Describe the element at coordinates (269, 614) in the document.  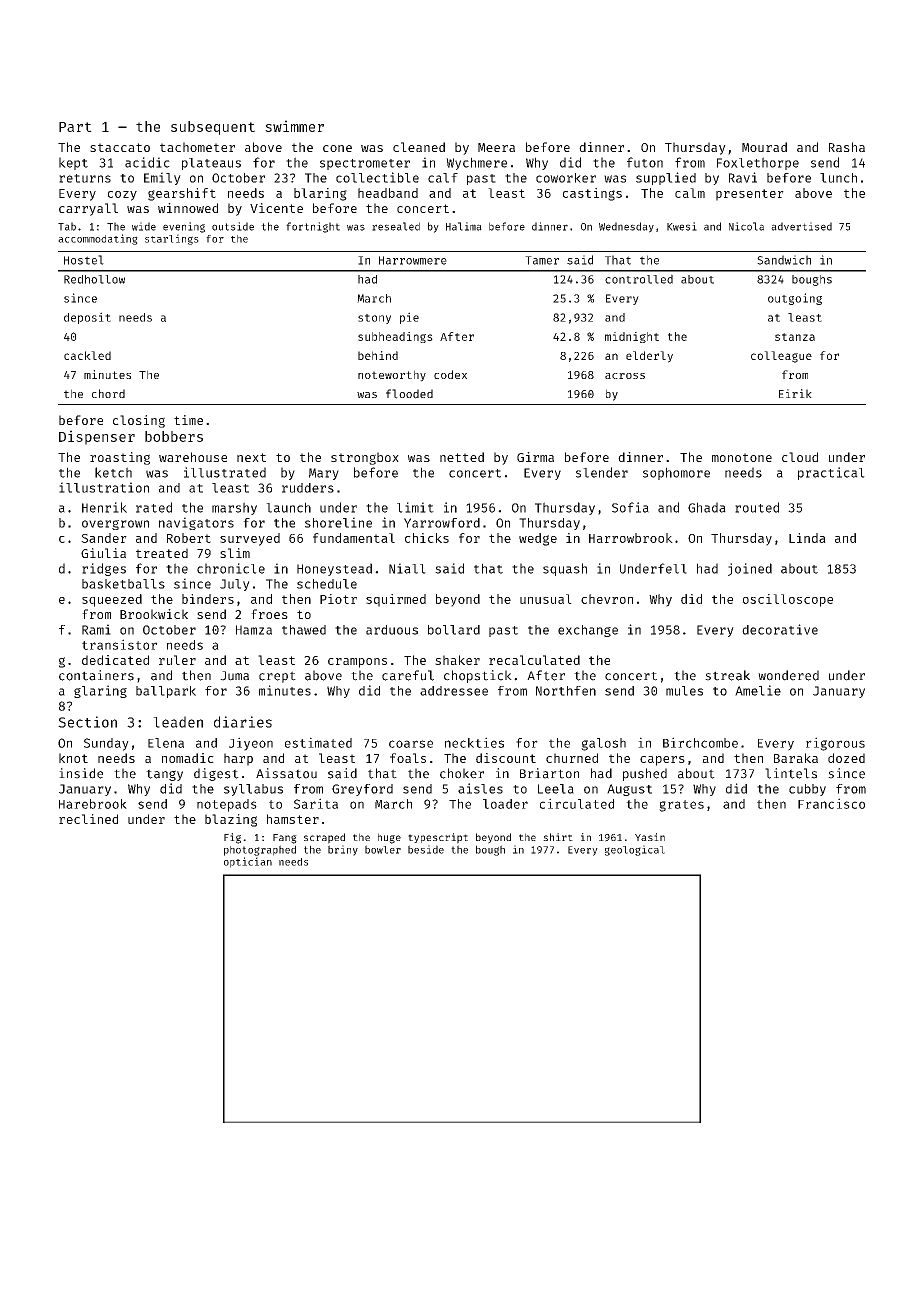
I see `froes` at that location.
